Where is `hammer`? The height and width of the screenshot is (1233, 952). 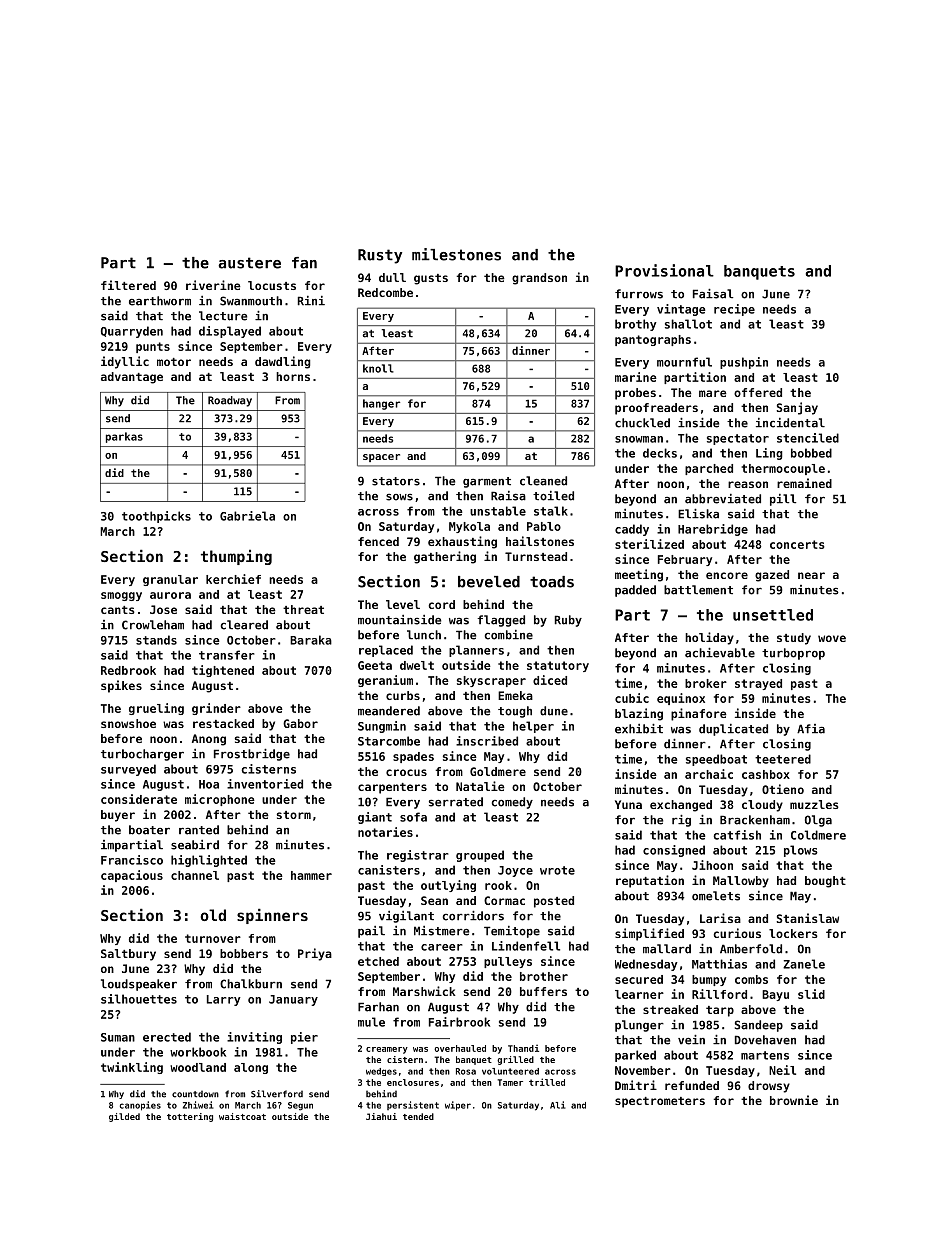 hammer is located at coordinates (311, 875).
